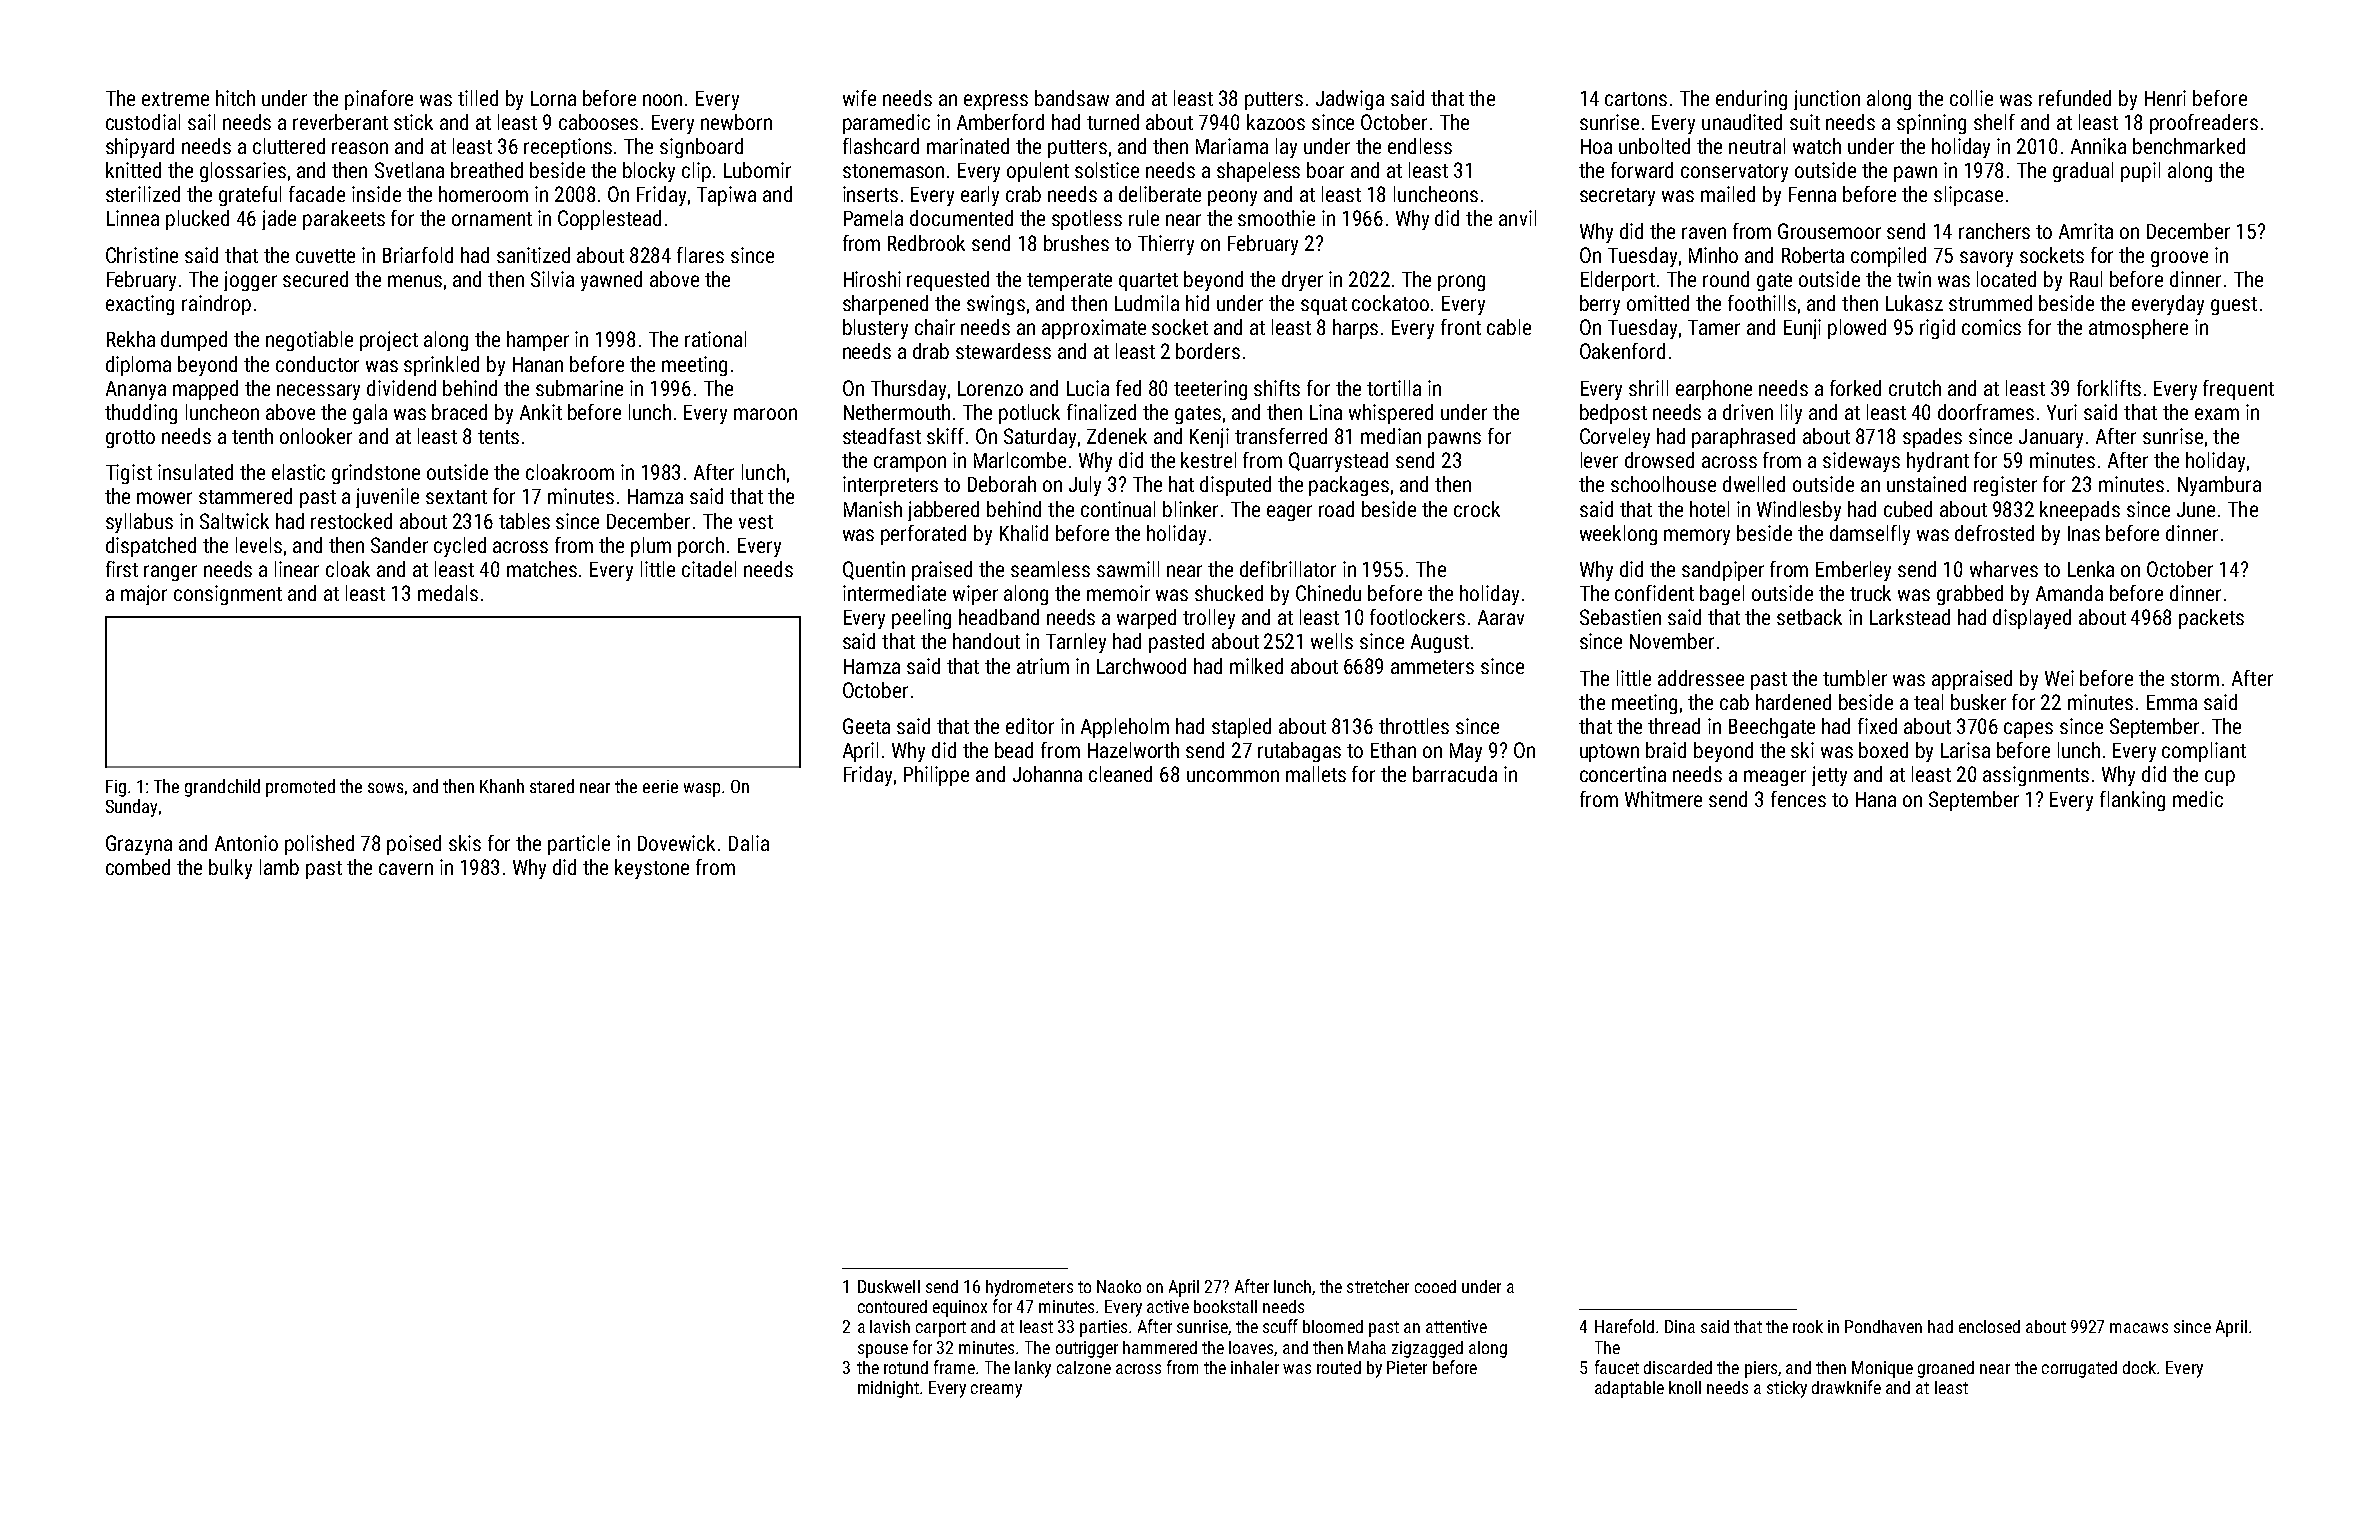 Image resolution: width=2380 pixels, height=1540 pixels. Describe the element at coordinates (1908, 509) in the screenshot. I see `cubed` at that location.
